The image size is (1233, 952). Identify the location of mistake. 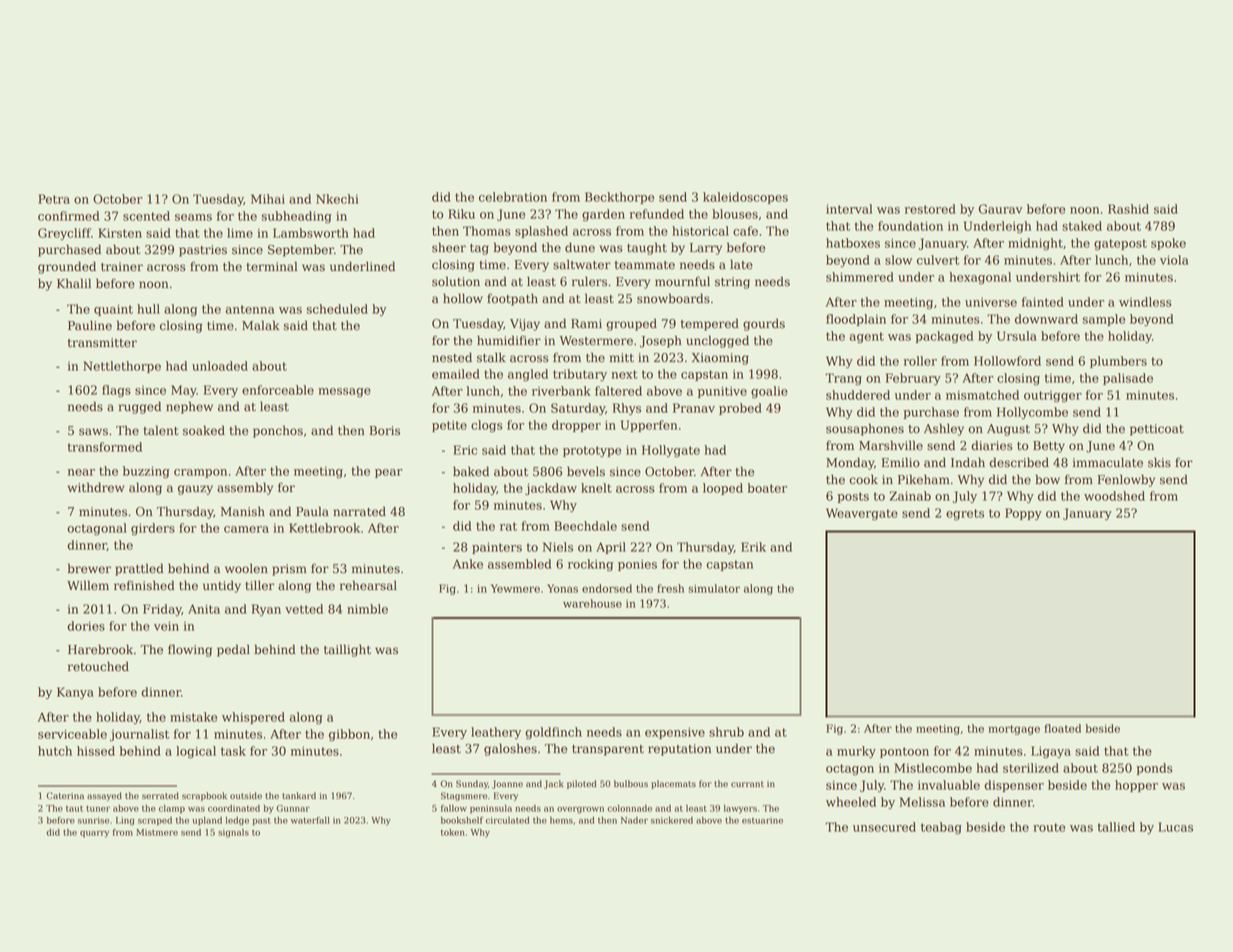
(193, 717).
